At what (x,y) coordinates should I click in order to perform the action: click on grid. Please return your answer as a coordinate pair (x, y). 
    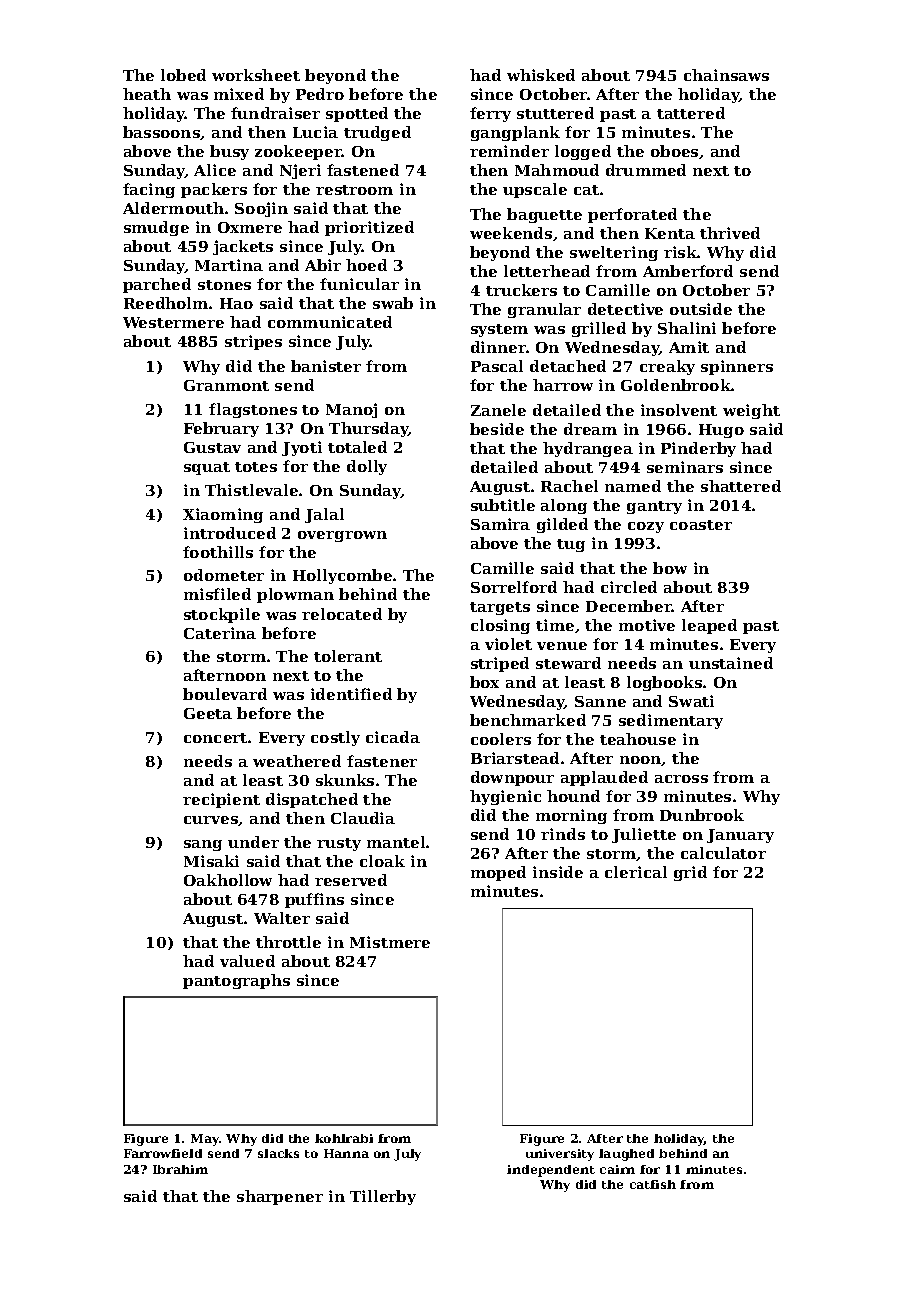
    Looking at the image, I should click on (690, 873).
